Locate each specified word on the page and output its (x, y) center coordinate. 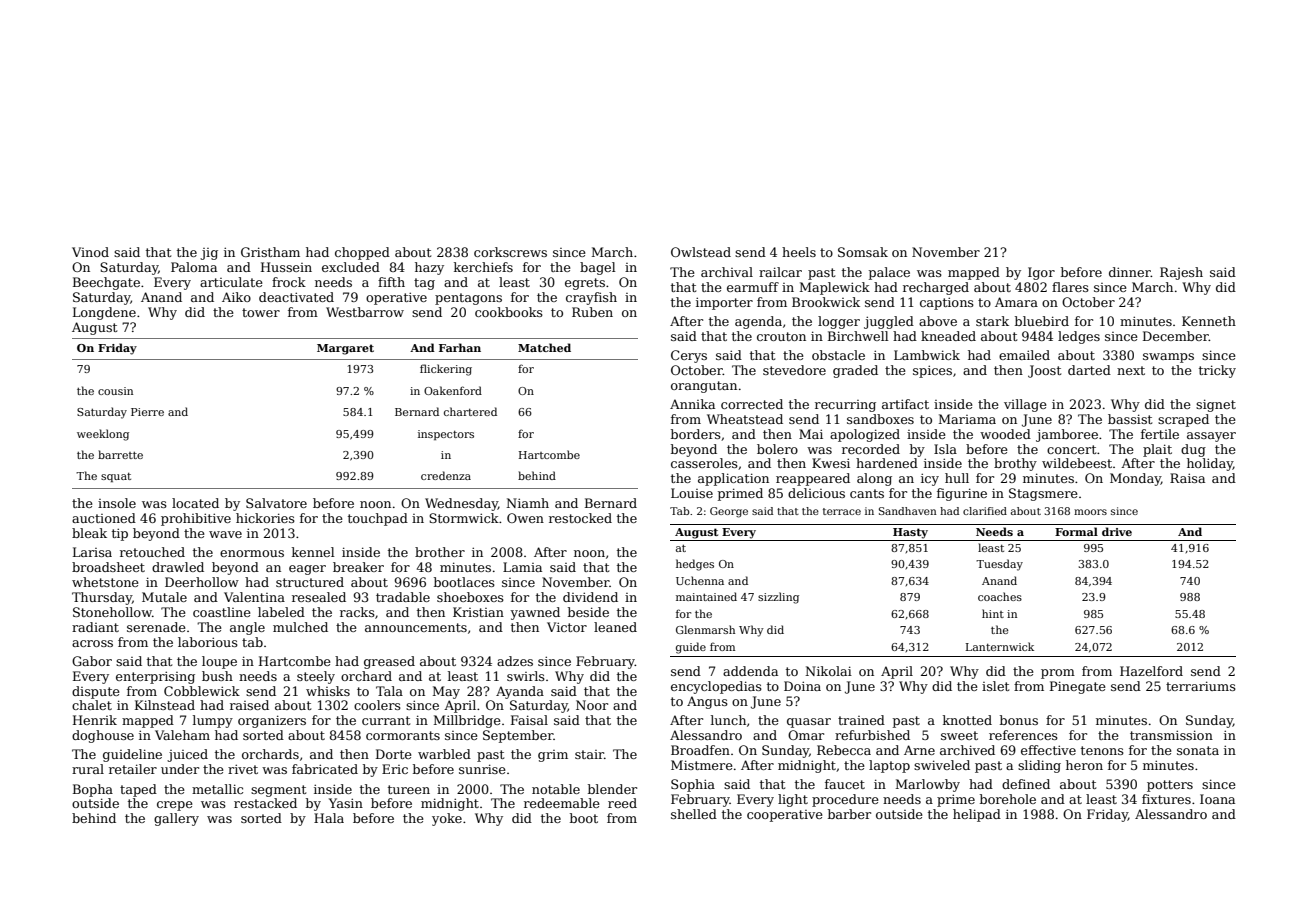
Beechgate (106, 283)
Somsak (863, 252)
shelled (694, 814)
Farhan (460, 347)
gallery (176, 819)
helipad (977, 815)
